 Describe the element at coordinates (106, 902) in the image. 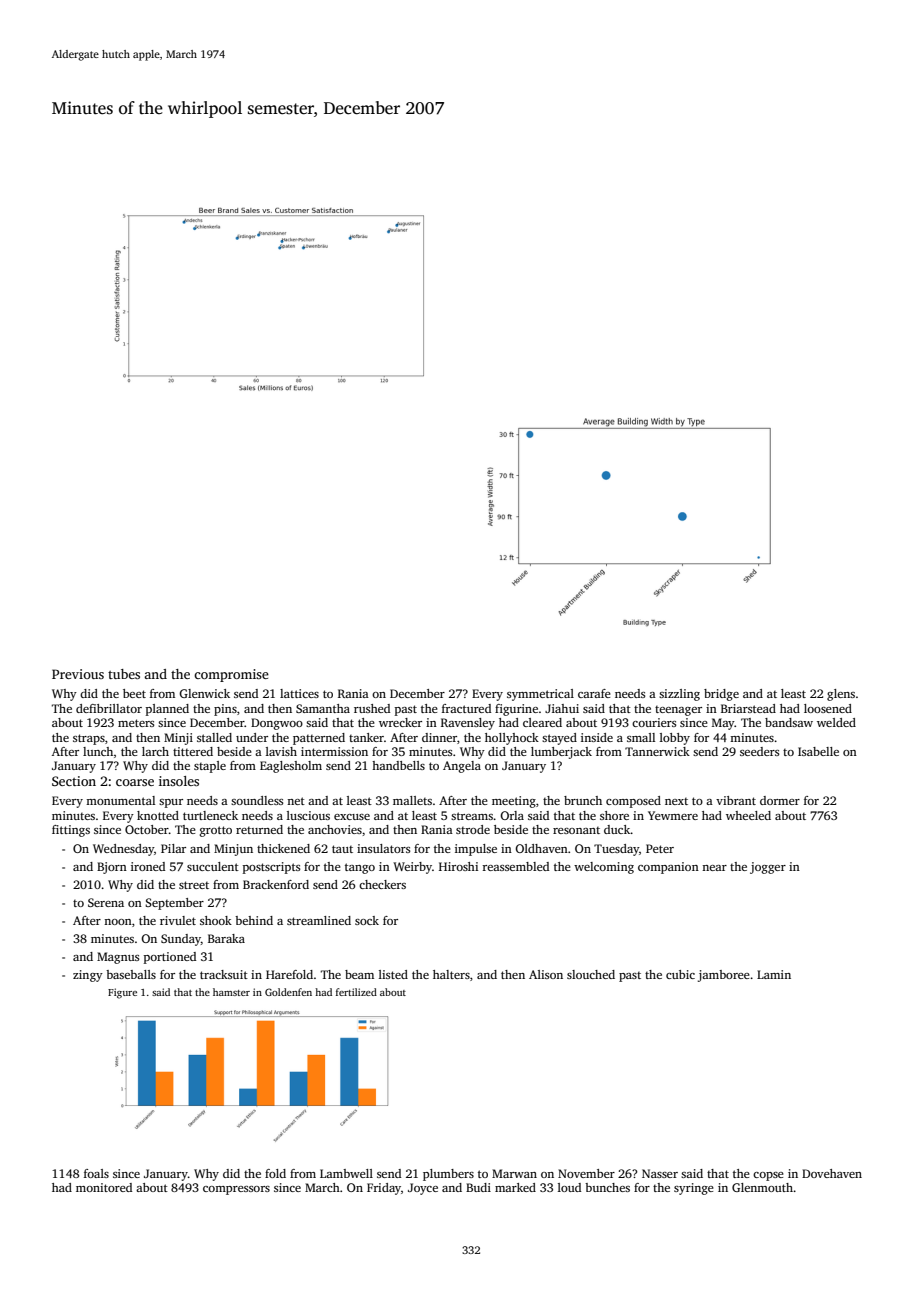

I see `Serena` at that location.
